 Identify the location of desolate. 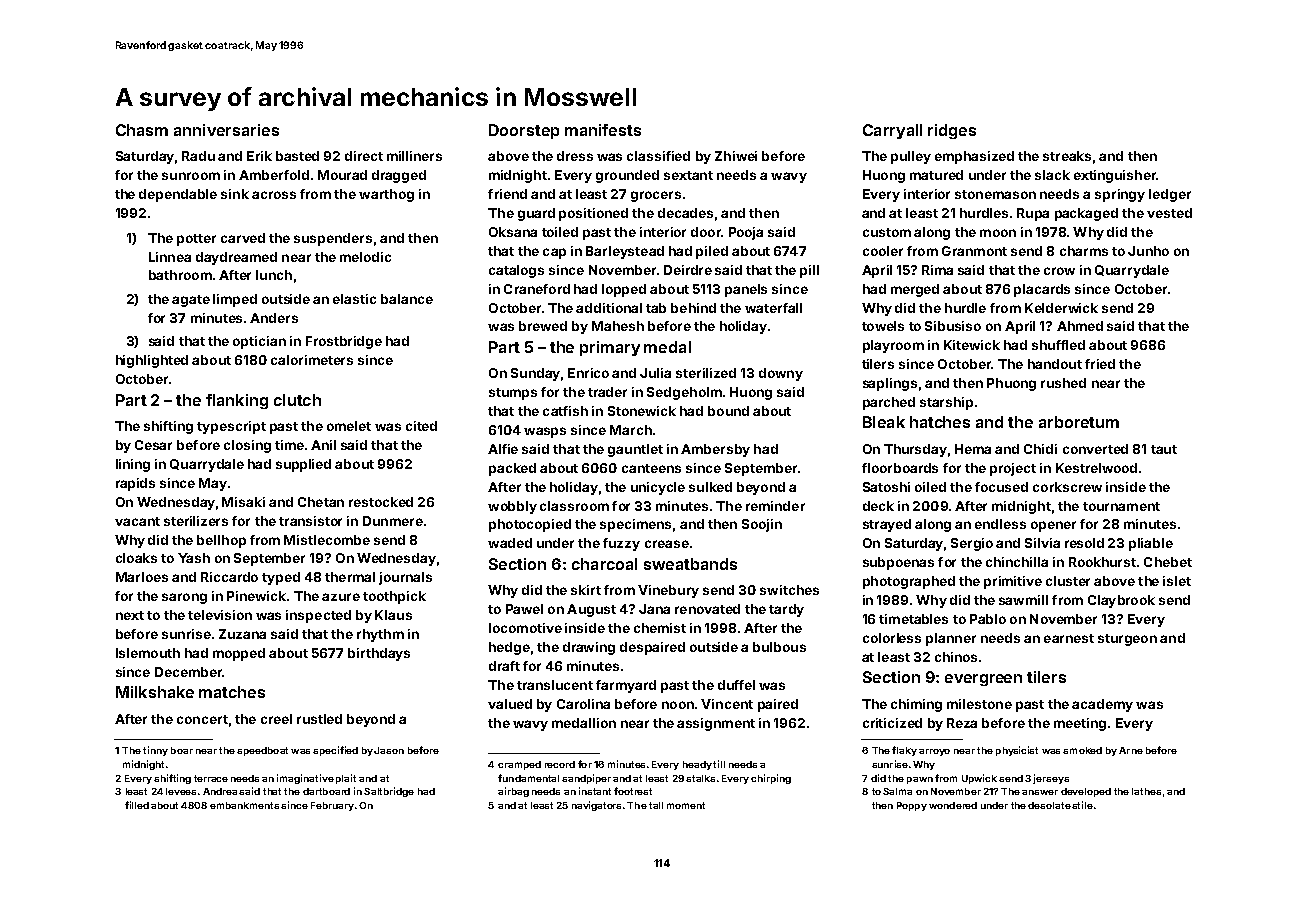
(1049, 805).
